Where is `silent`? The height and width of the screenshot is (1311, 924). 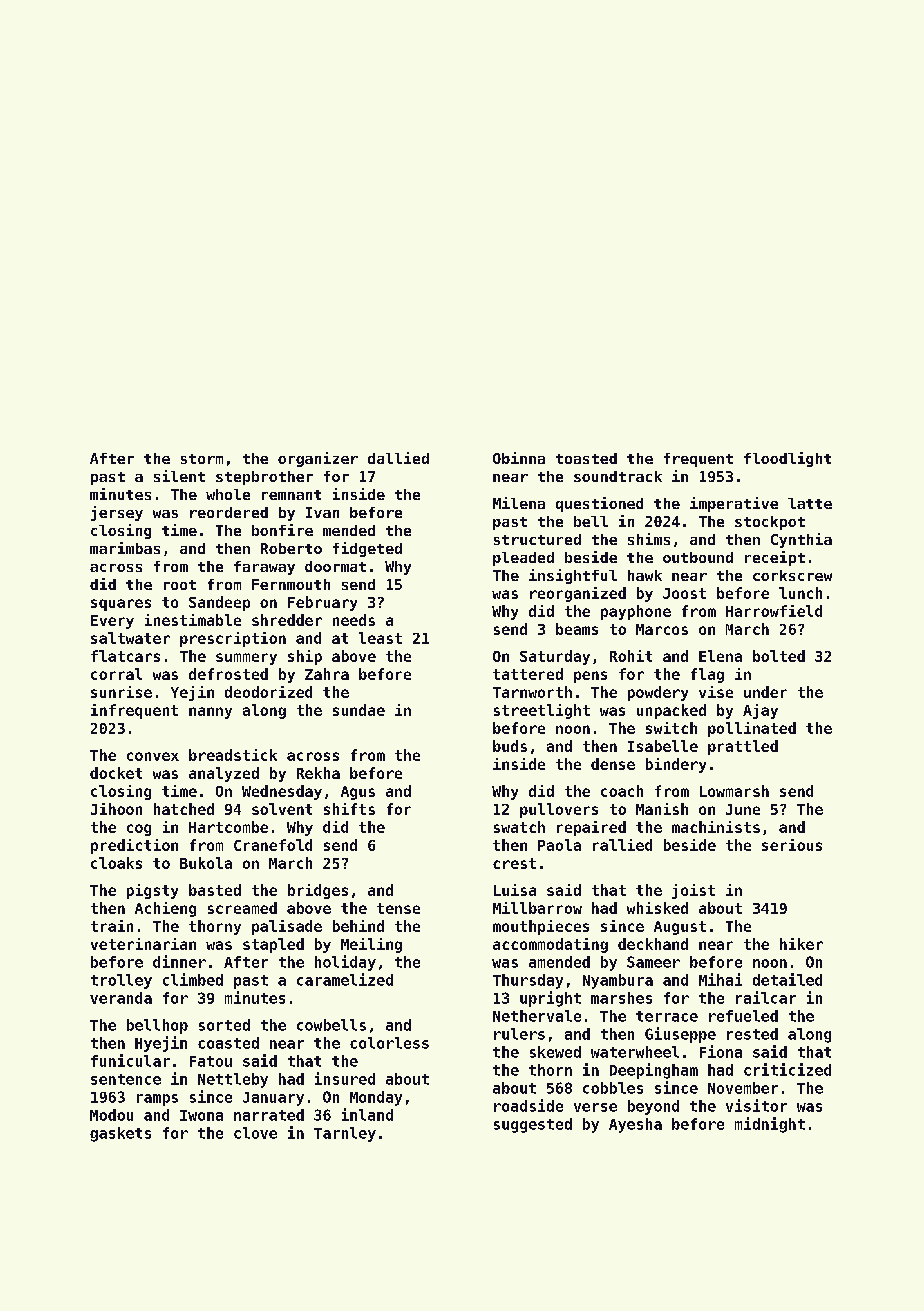 silent is located at coordinates (179, 476).
